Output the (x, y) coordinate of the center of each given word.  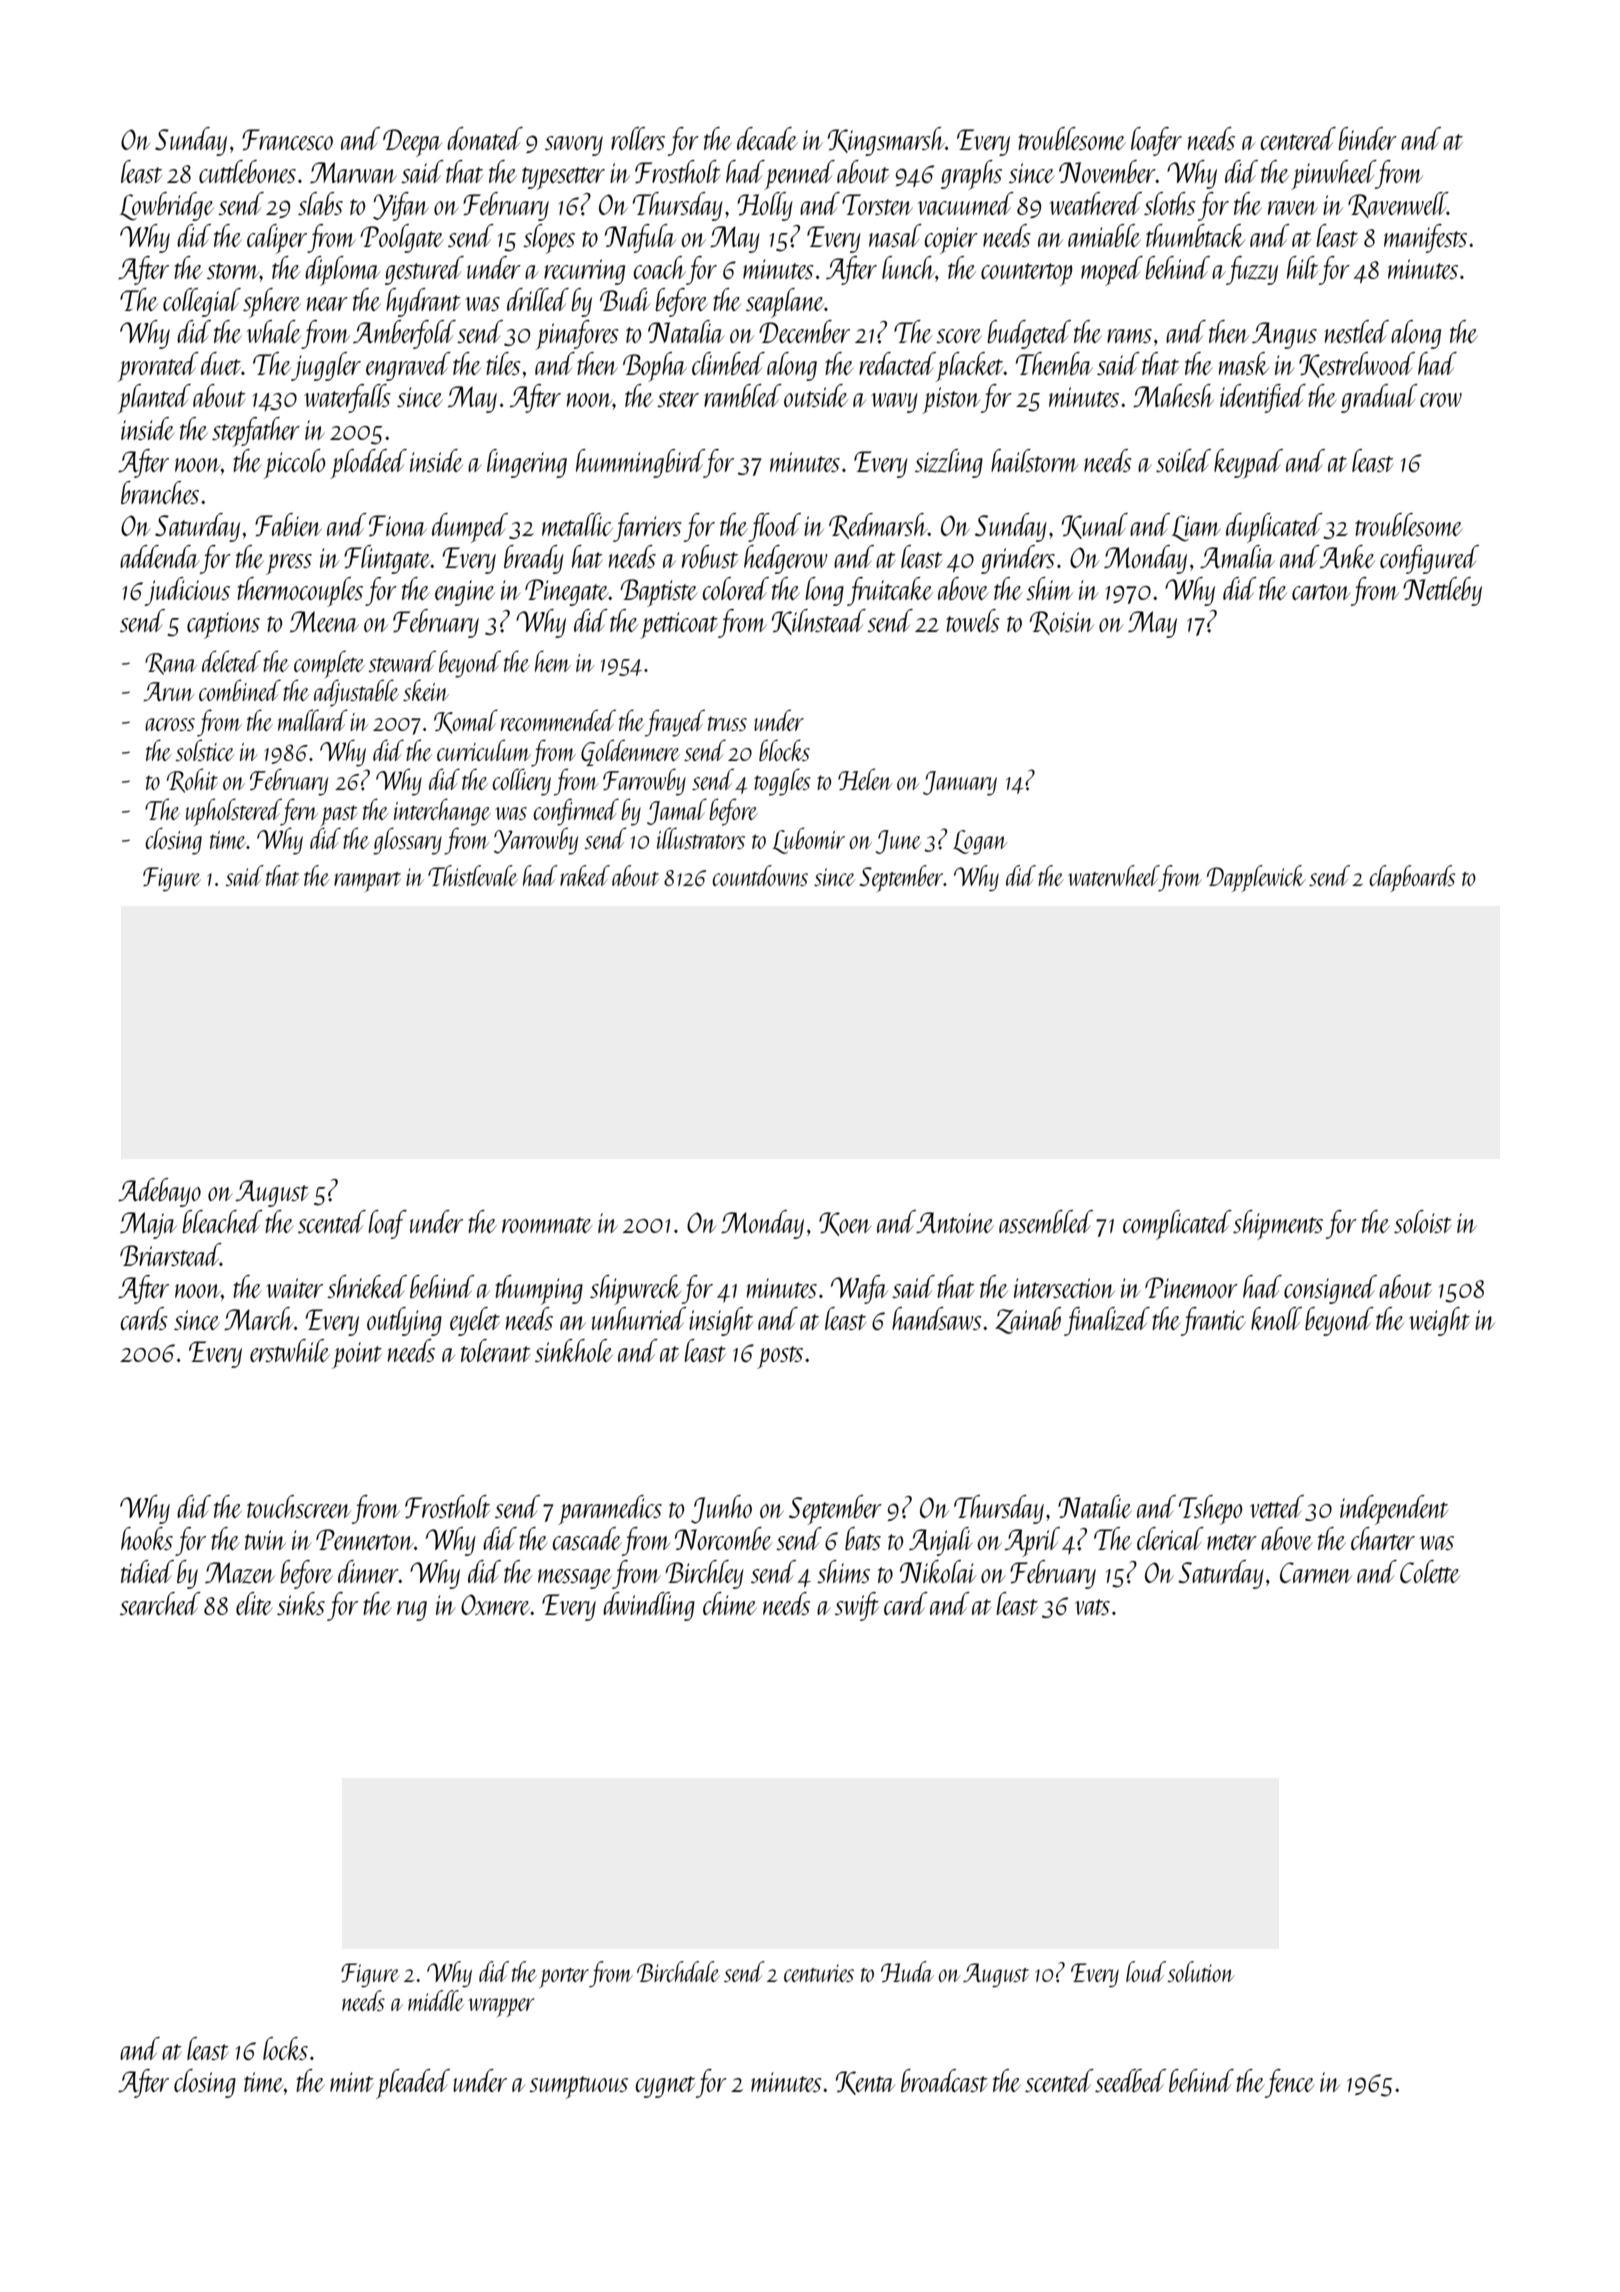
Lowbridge (167, 206)
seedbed (1130, 2080)
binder (1367, 138)
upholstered (233, 812)
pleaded (413, 2084)
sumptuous (578, 2087)
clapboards (1412, 878)
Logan (980, 842)
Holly (765, 206)
